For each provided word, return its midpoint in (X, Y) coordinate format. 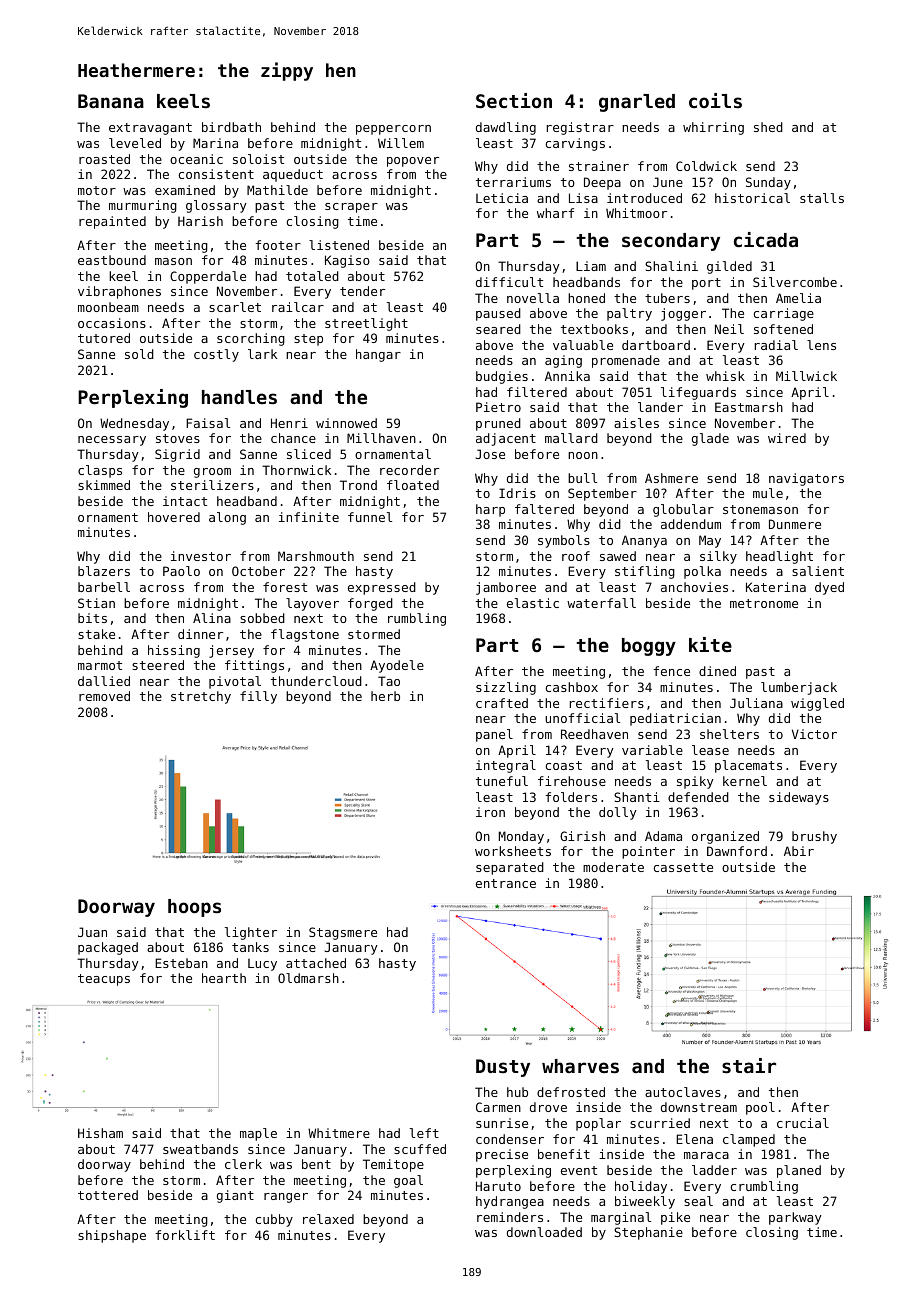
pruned (498, 424)
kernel (745, 781)
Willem (401, 143)
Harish (200, 221)
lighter (251, 933)
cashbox (572, 687)
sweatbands (200, 1149)
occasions (112, 323)
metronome (764, 603)
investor (201, 556)
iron (490, 812)
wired (787, 438)
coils (715, 100)
